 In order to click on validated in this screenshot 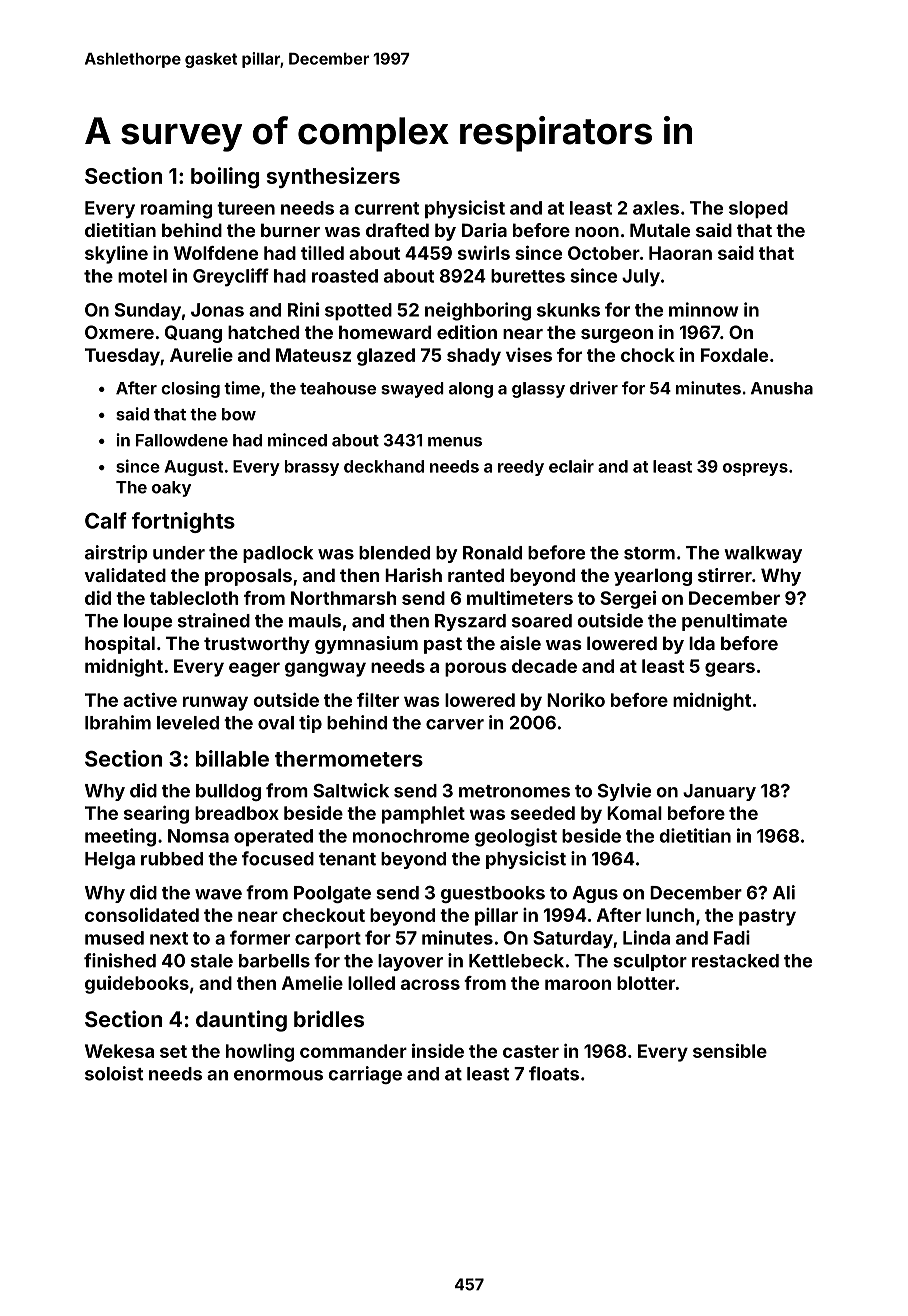, I will do `click(125, 575)`.
